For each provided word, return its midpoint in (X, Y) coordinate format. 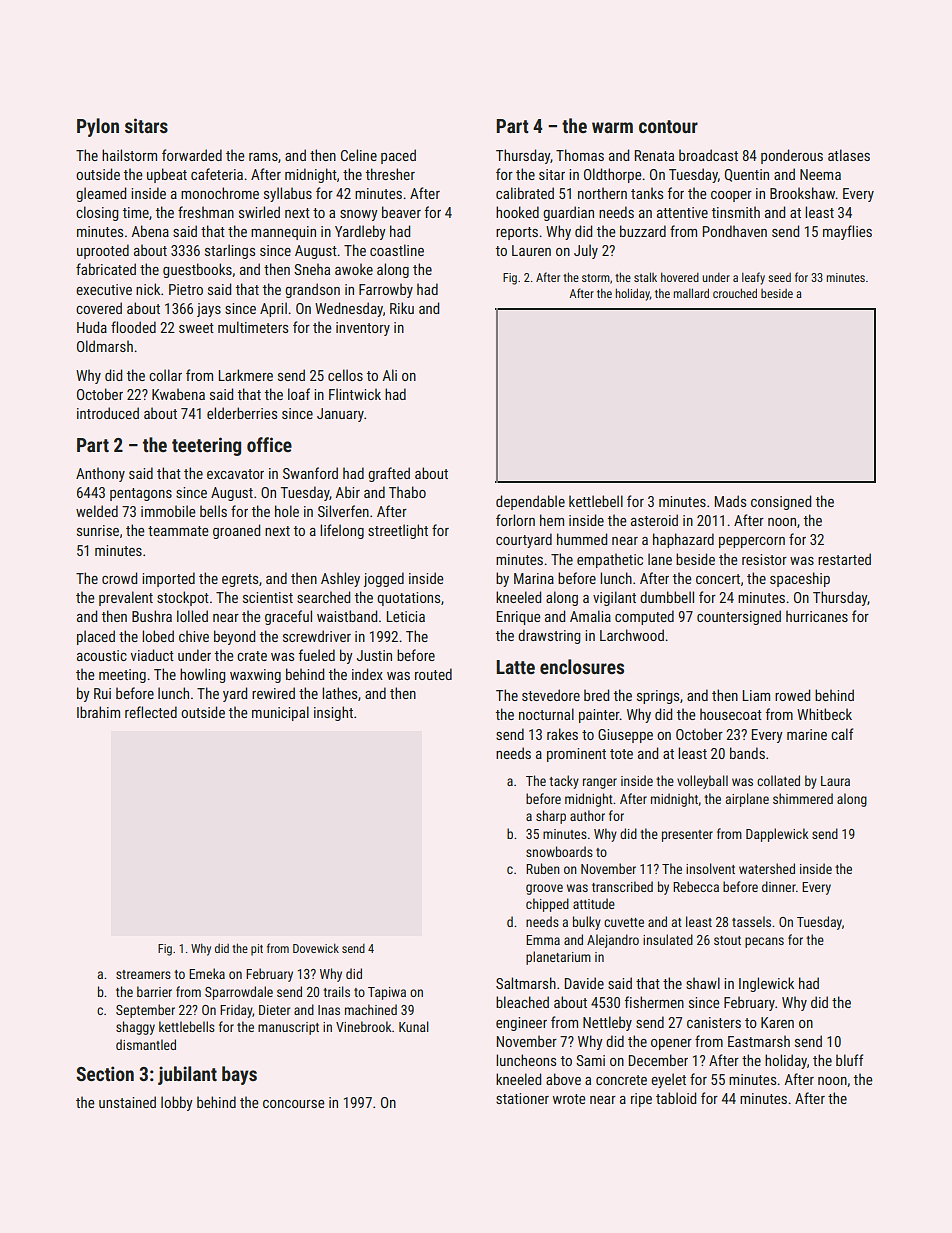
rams (263, 157)
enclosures (582, 666)
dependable (530, 502)
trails (336, 991)
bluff (849, 1060)
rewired (273, 693)
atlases (849, 155)
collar (165, 375)
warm (612, 127)
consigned (781, 502)
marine (807, 734)
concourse (294, 1104)
